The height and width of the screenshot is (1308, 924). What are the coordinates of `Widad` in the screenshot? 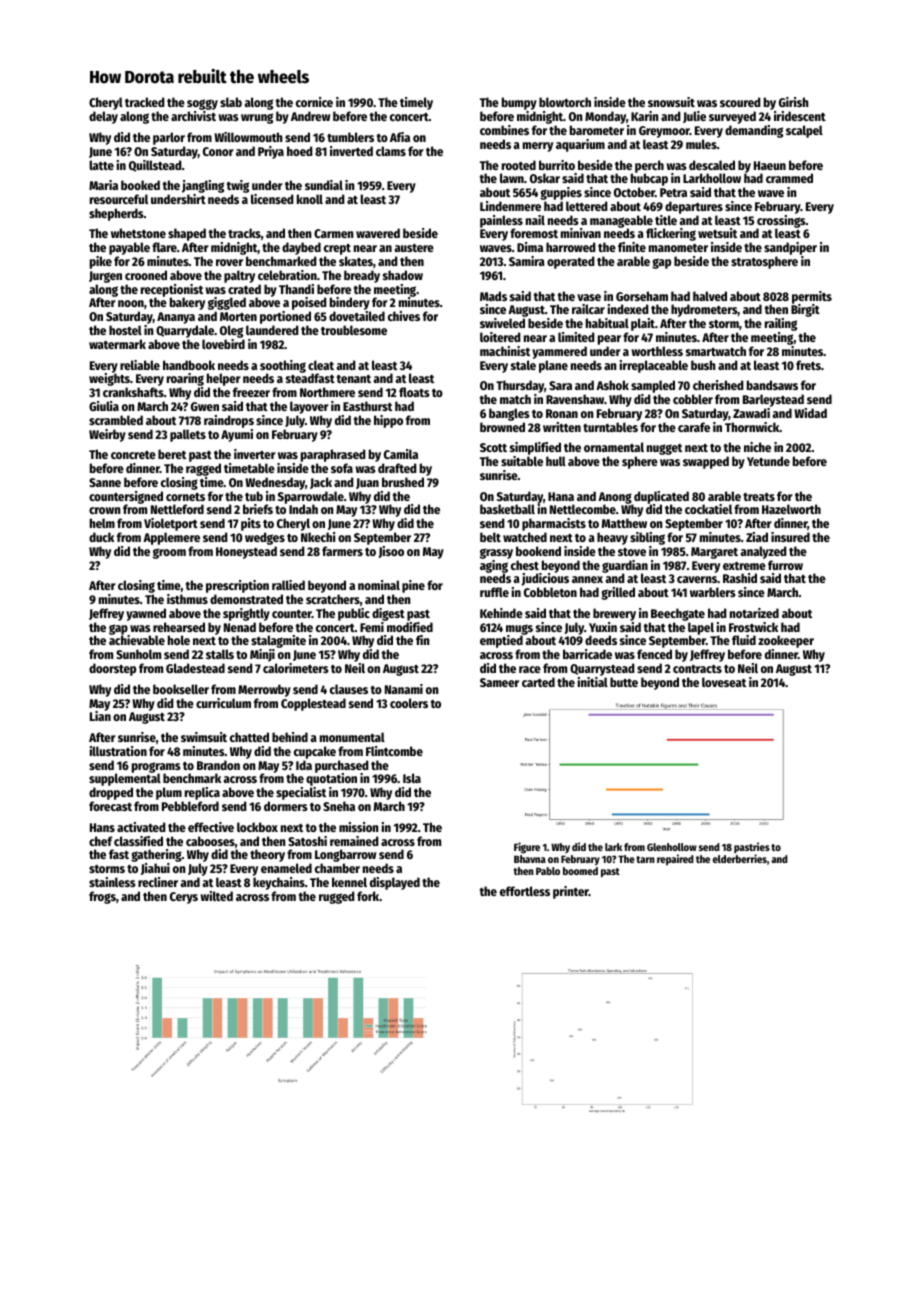 It's located at (810, 413).
